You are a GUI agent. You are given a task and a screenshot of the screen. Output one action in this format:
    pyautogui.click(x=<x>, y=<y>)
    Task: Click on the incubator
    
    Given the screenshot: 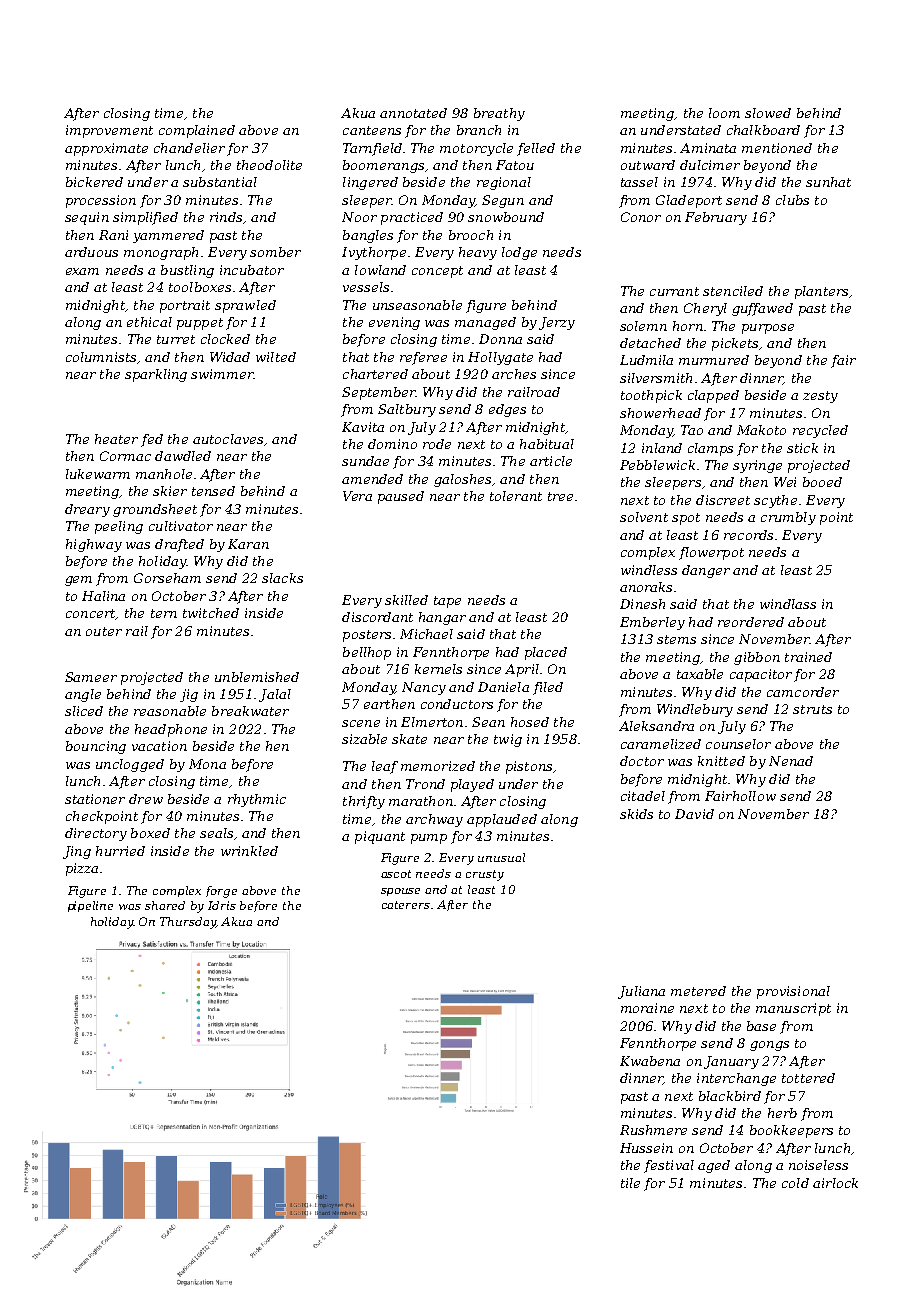 What is the action you would take?
    pyautogui.click(x=252, y=270)
